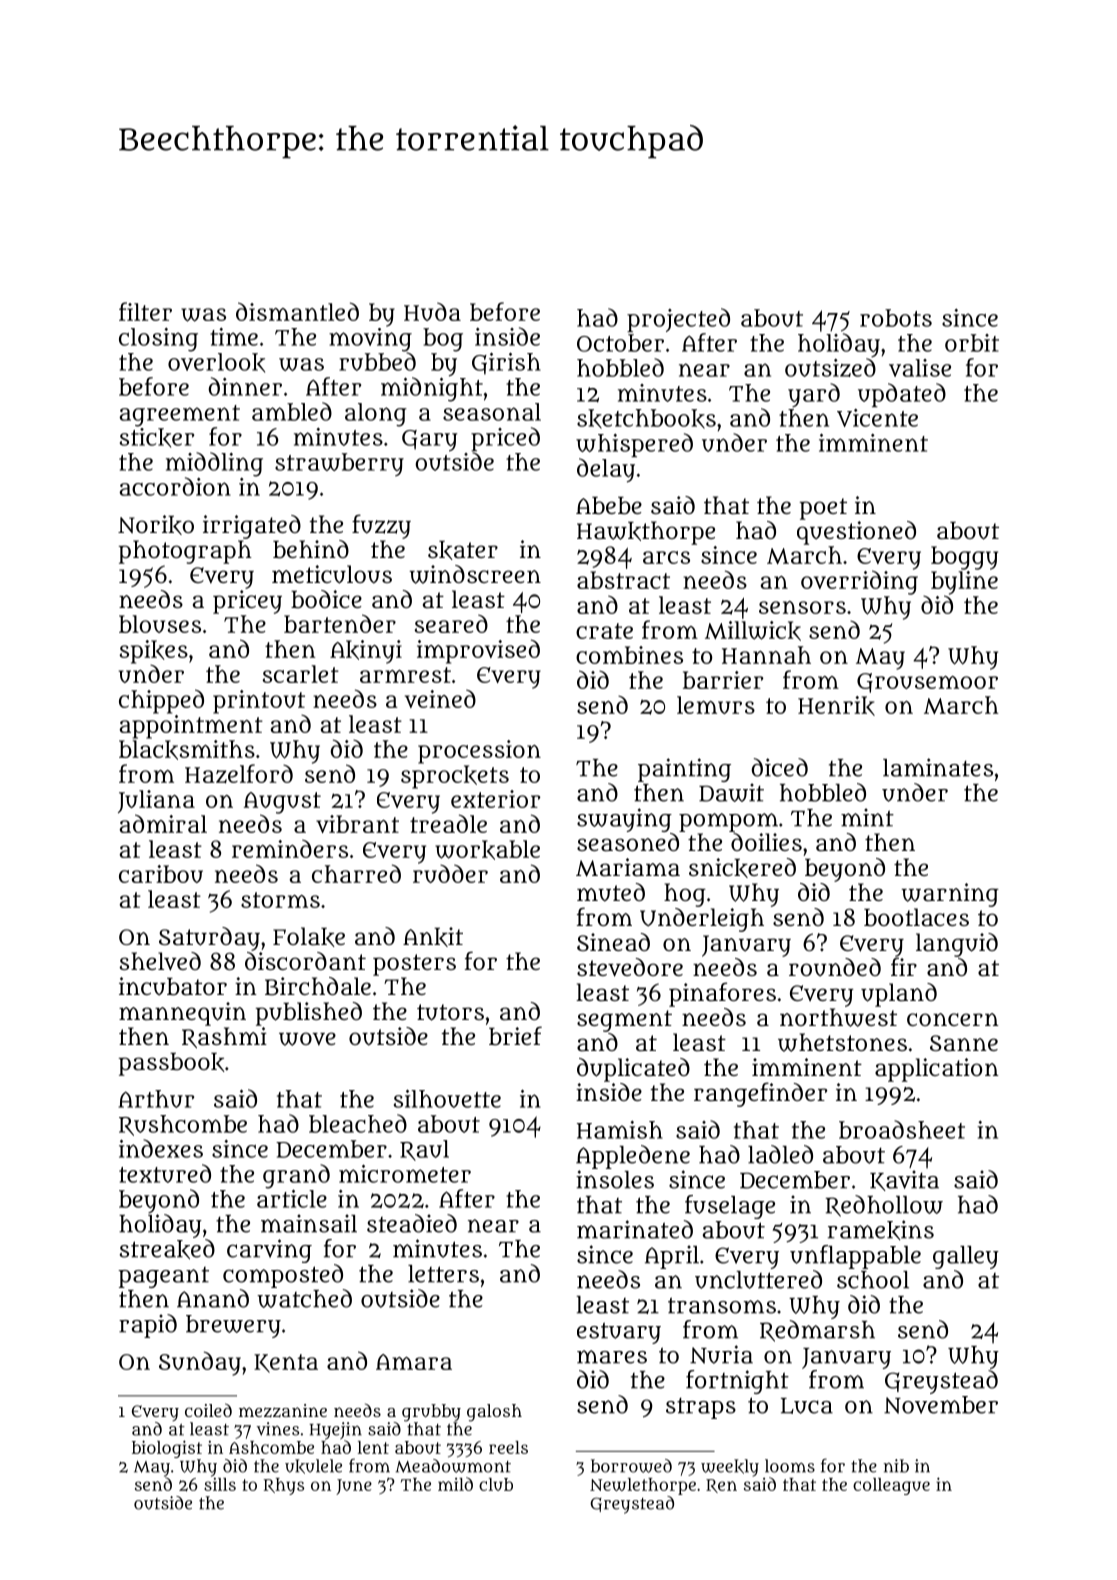 The height and width of the screenshot is (1580, 1117). Describe the element at coordinates (309, 937) in the screenshot. I see `Folake` at that location.
